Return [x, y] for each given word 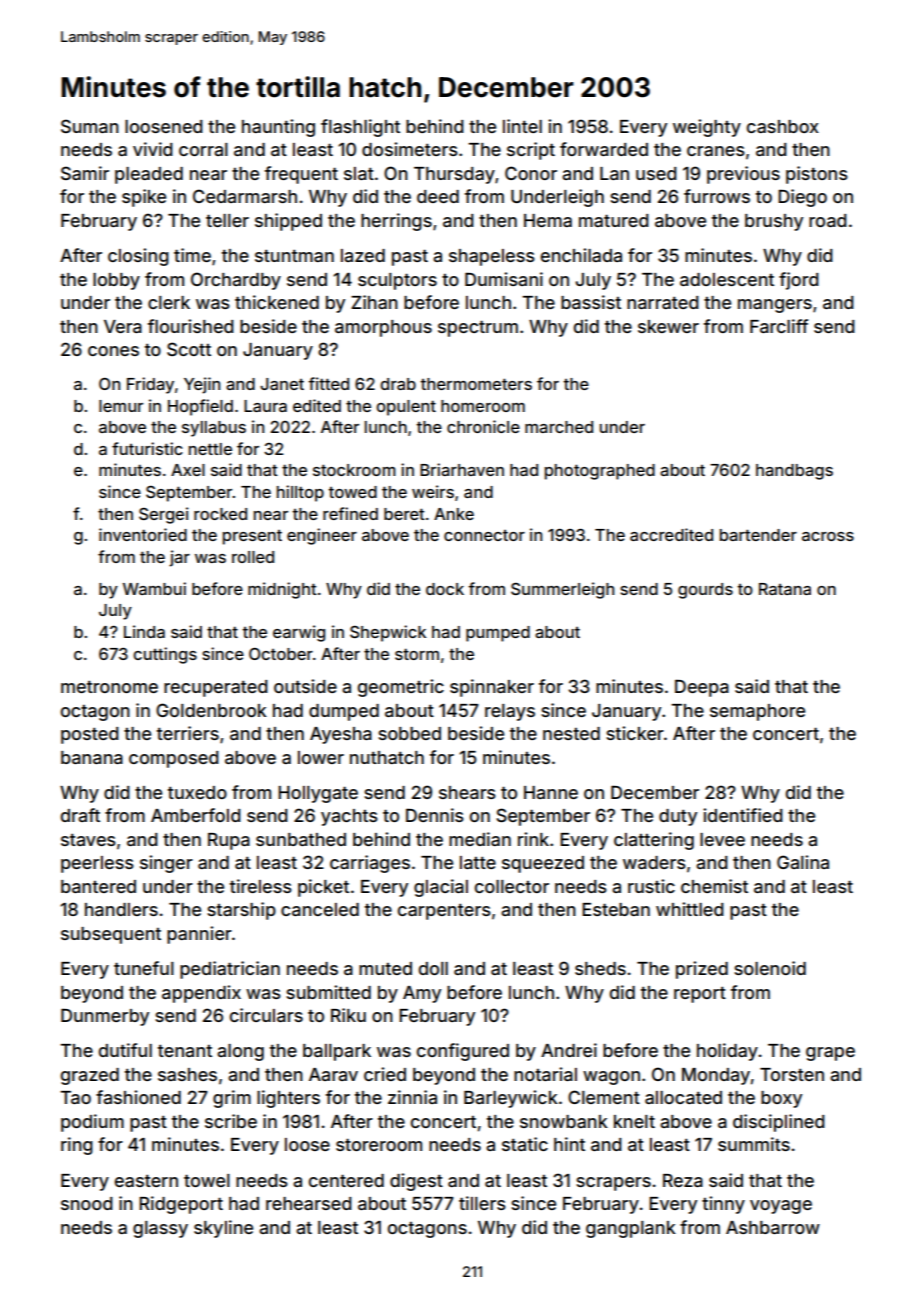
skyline [223, 1229]
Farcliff [779, 326]
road [828, 220]
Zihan [374, 302]
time [192, 255]
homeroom [483, 406]
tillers [482, 1203]
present [252, 537]
